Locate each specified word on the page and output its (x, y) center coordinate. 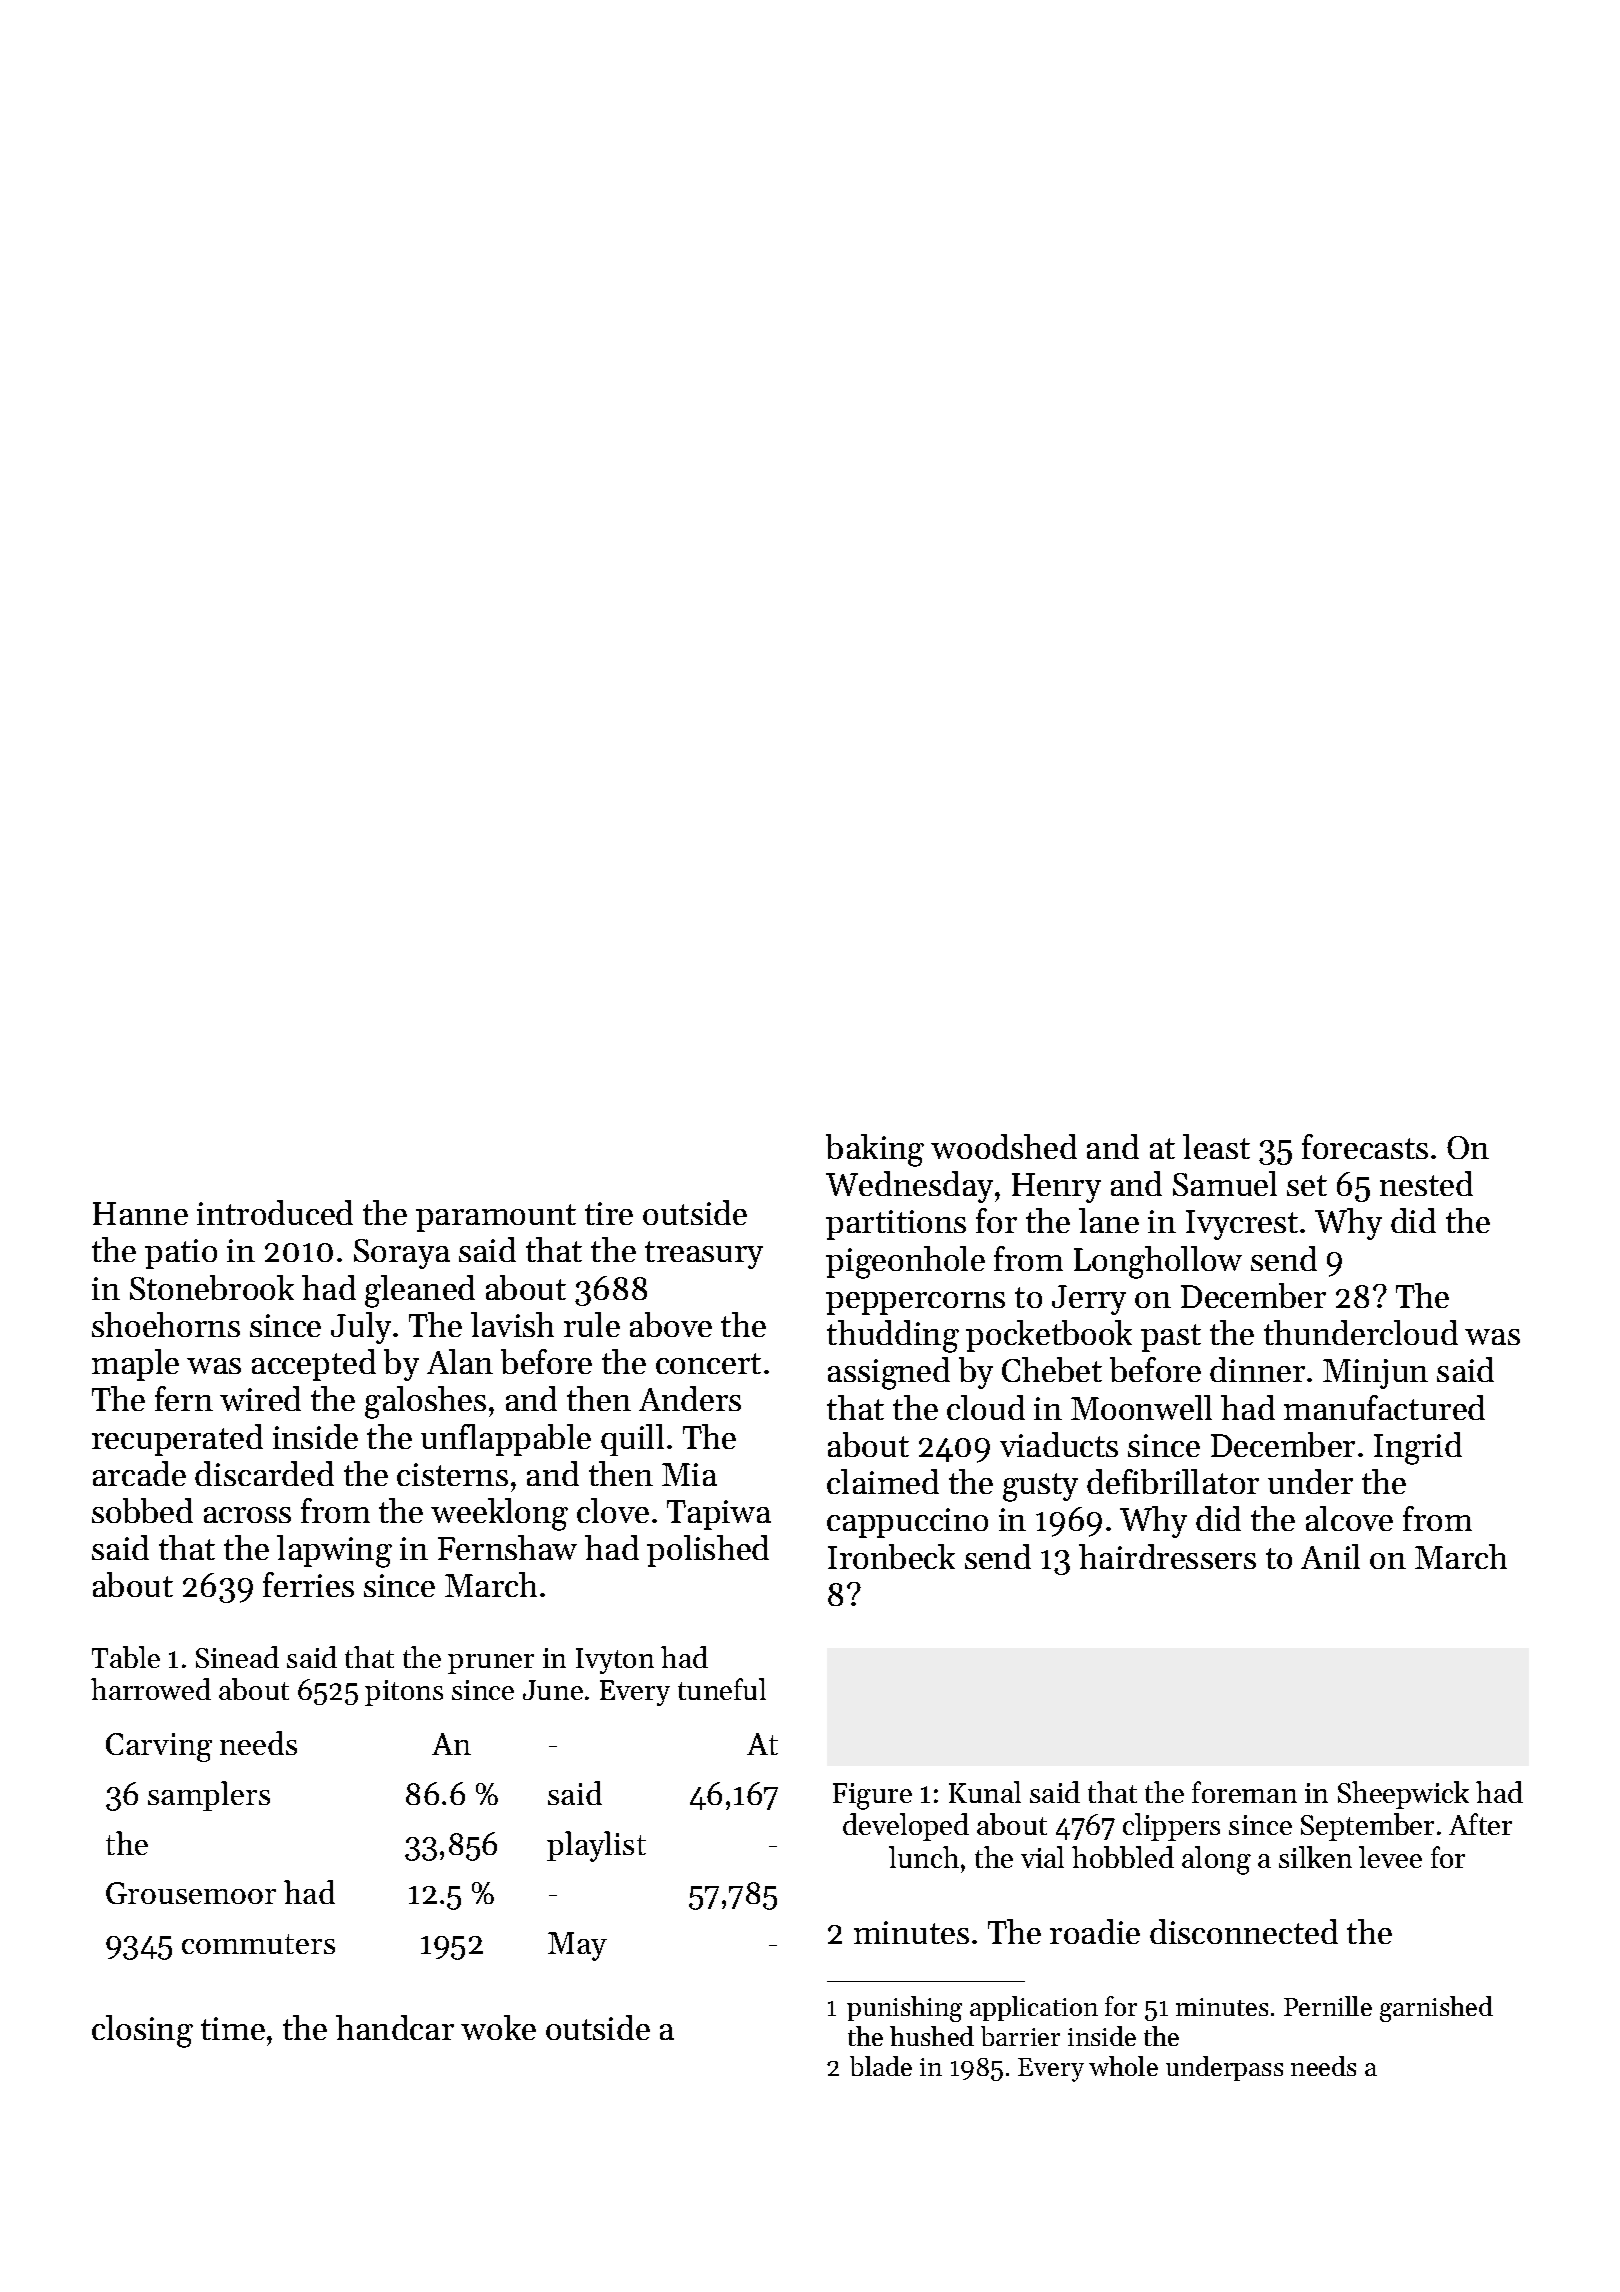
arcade (139, 1473)
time (233, 2028)
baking (875, 1150)
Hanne (140, 1213)
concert (708, 1363)
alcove (1349, 1518)
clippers (1171, 1827)
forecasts (1365, 1146)
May (577, 1946)
